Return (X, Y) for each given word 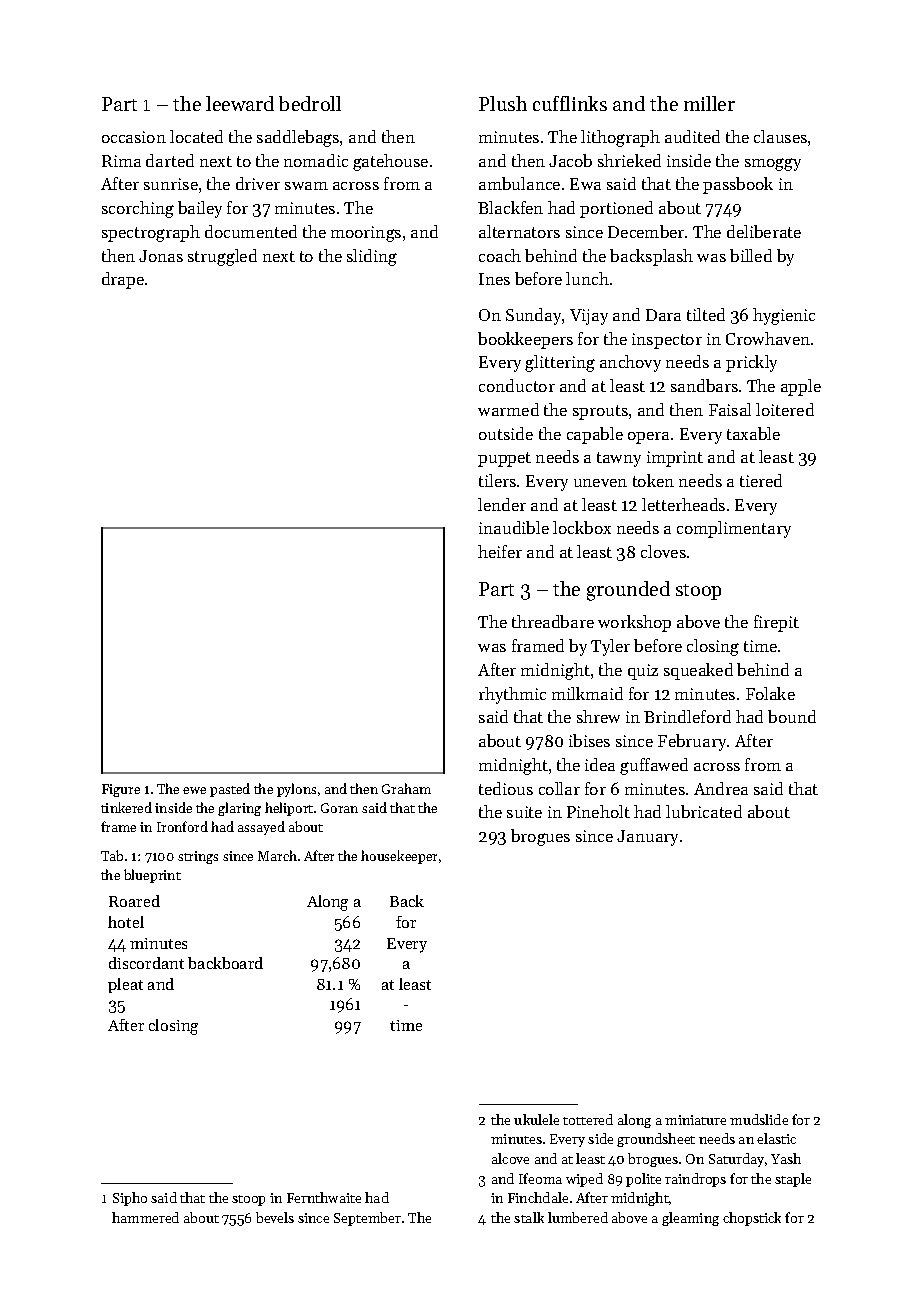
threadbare (553, 621)
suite (524, 812)
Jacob (570, 160)
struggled (222, 257)
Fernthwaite (324, 1197)
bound (792, 716)
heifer (500, 551)
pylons (296, 790)
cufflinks (570, 103)
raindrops (695, 1180)
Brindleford (687, 716)
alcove (510, 1158)
